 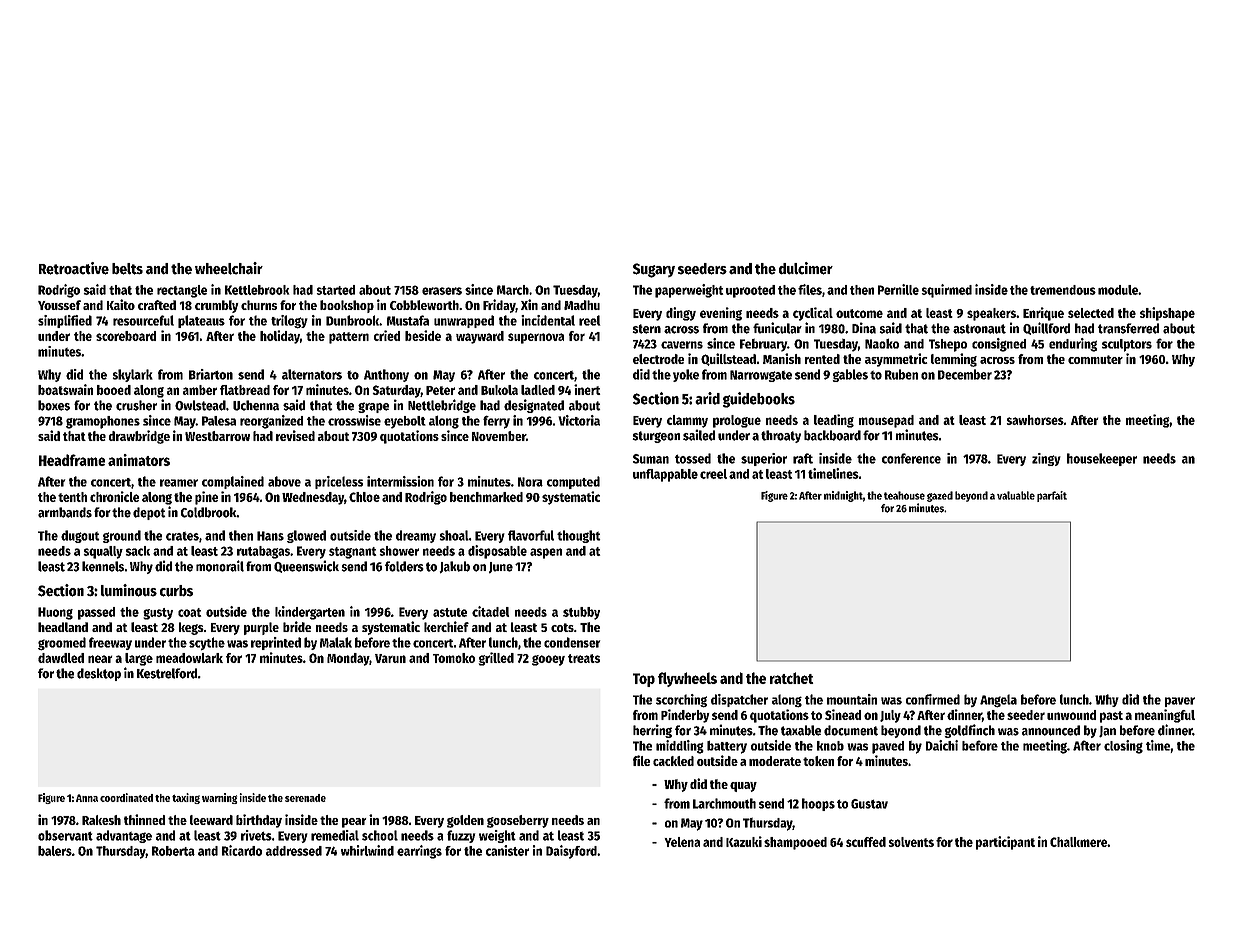 I want to click on paver, so click(x=1180, y=702).
